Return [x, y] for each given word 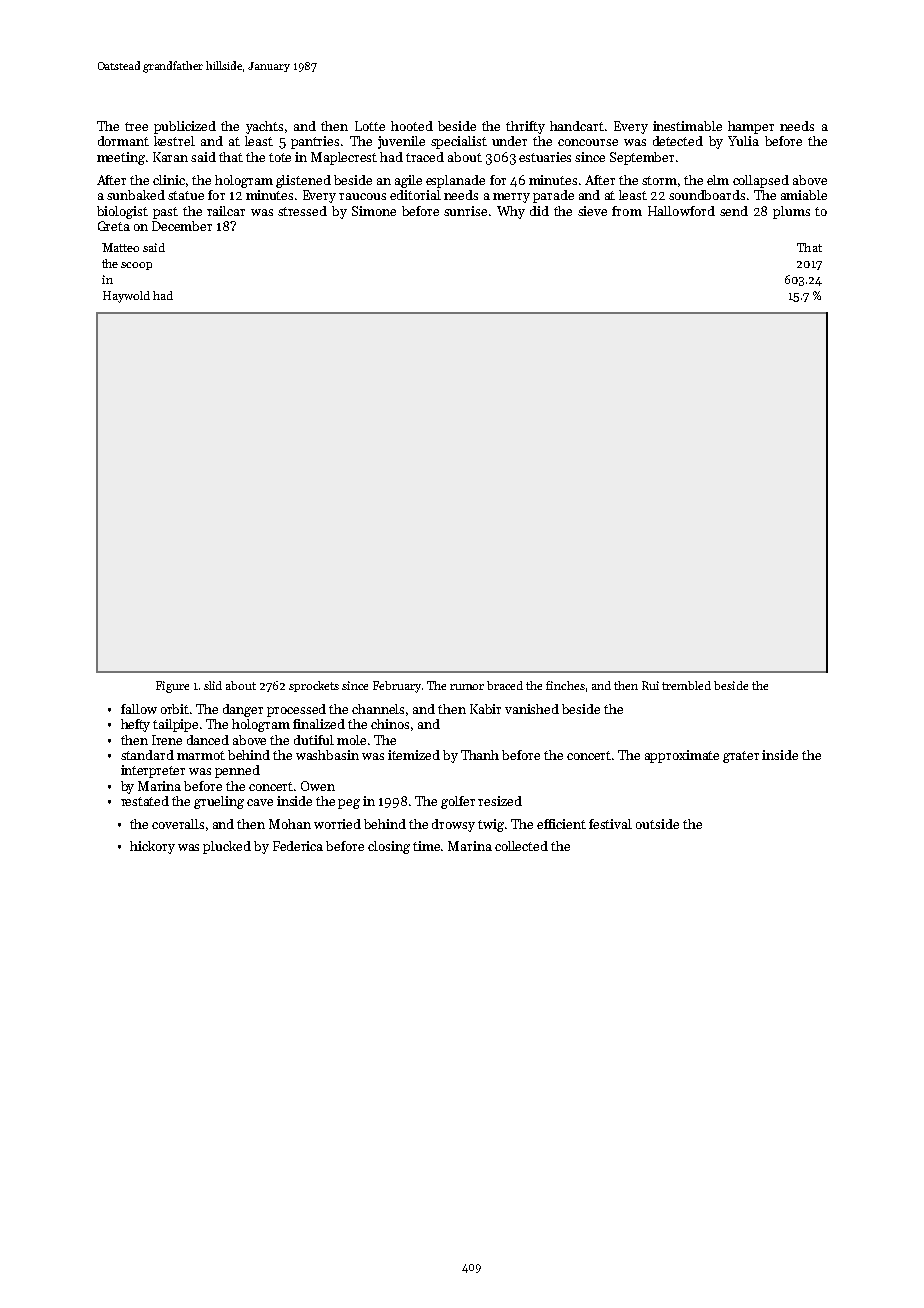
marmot [201, 755]
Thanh [480, 755]
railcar [226, 211]
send [734, 211]
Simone [374, 211]
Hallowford [681, 211]
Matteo [120, 247]
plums [791, 212]
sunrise [465, 211]
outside [657, 824]
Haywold [126, 297]
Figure [172, 687]
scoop [136, 266]
